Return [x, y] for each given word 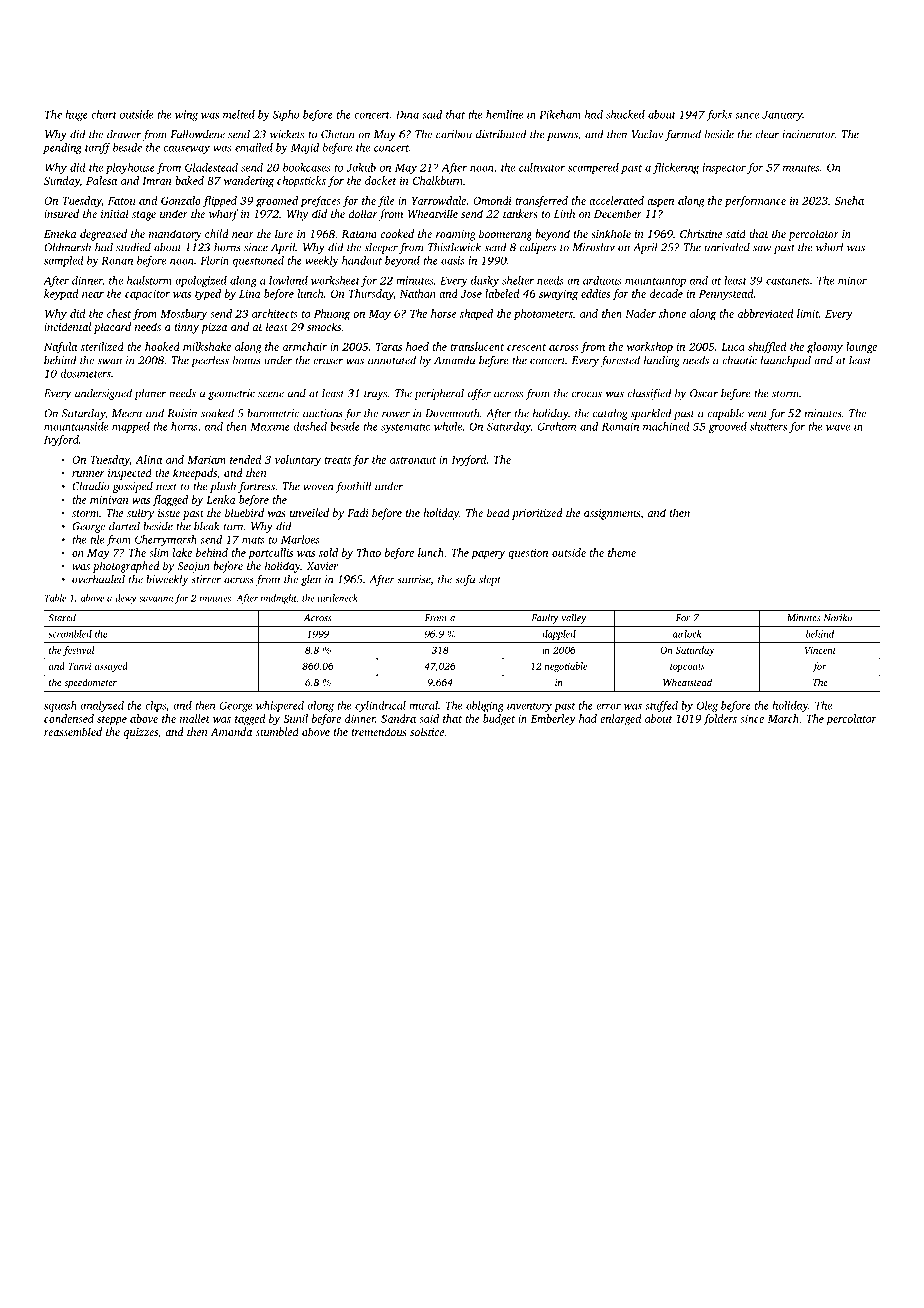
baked [189, 180]
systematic [405, 427]
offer [479, 394]
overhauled [98, 579]
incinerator [809, 134]
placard [112, 328]
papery [488, 555]
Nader [640, 313]
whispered [280, 706]
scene [271, 394]
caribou [454, 134]
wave [838, 428]
